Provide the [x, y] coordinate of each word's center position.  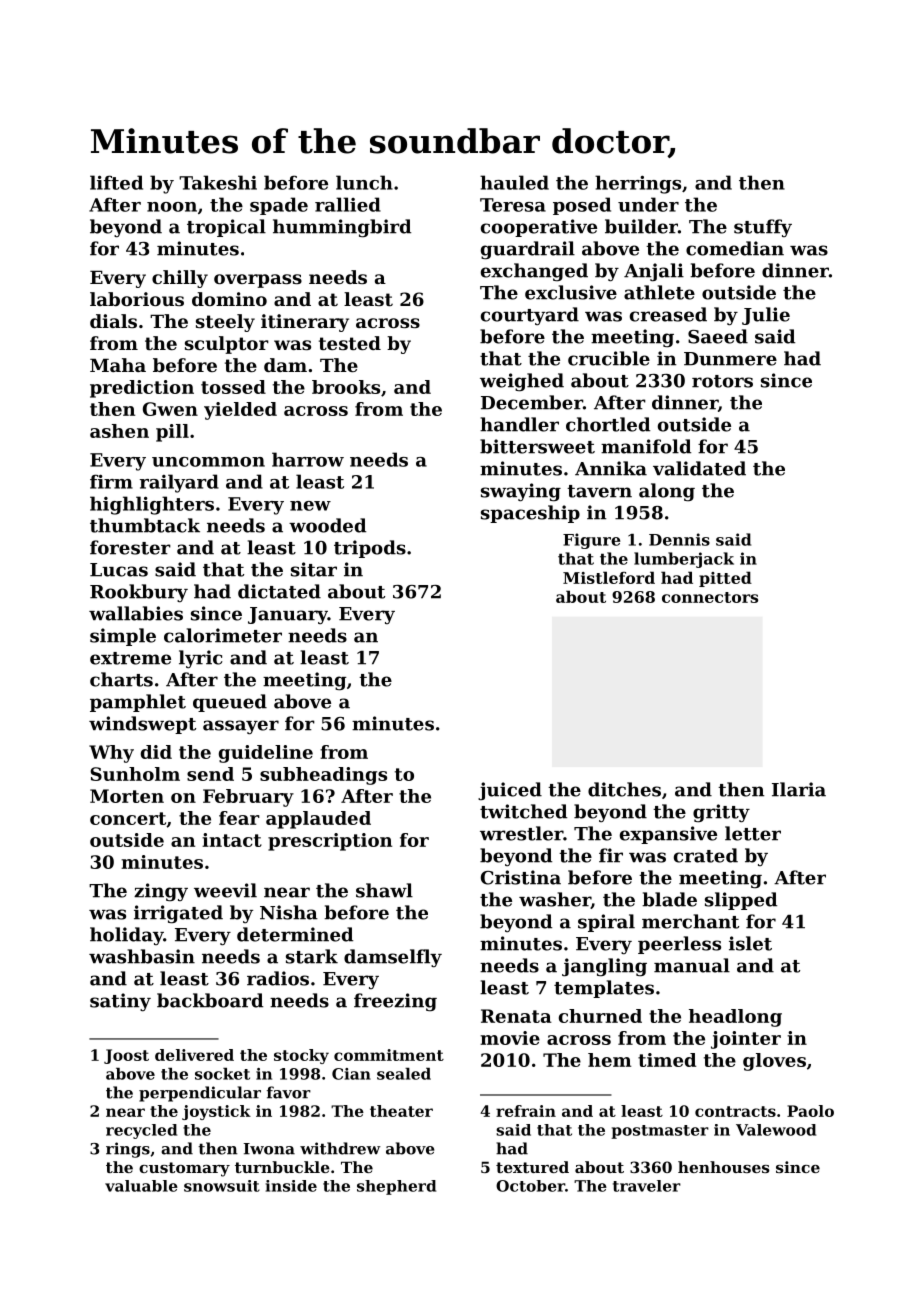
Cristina [521, 877]
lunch [364, 182]
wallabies [136, 613]
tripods [370, 549]
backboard [210, 1000]
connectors [710, 597]
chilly [180, 279]
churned [600, 1016]
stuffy [763, 228]
